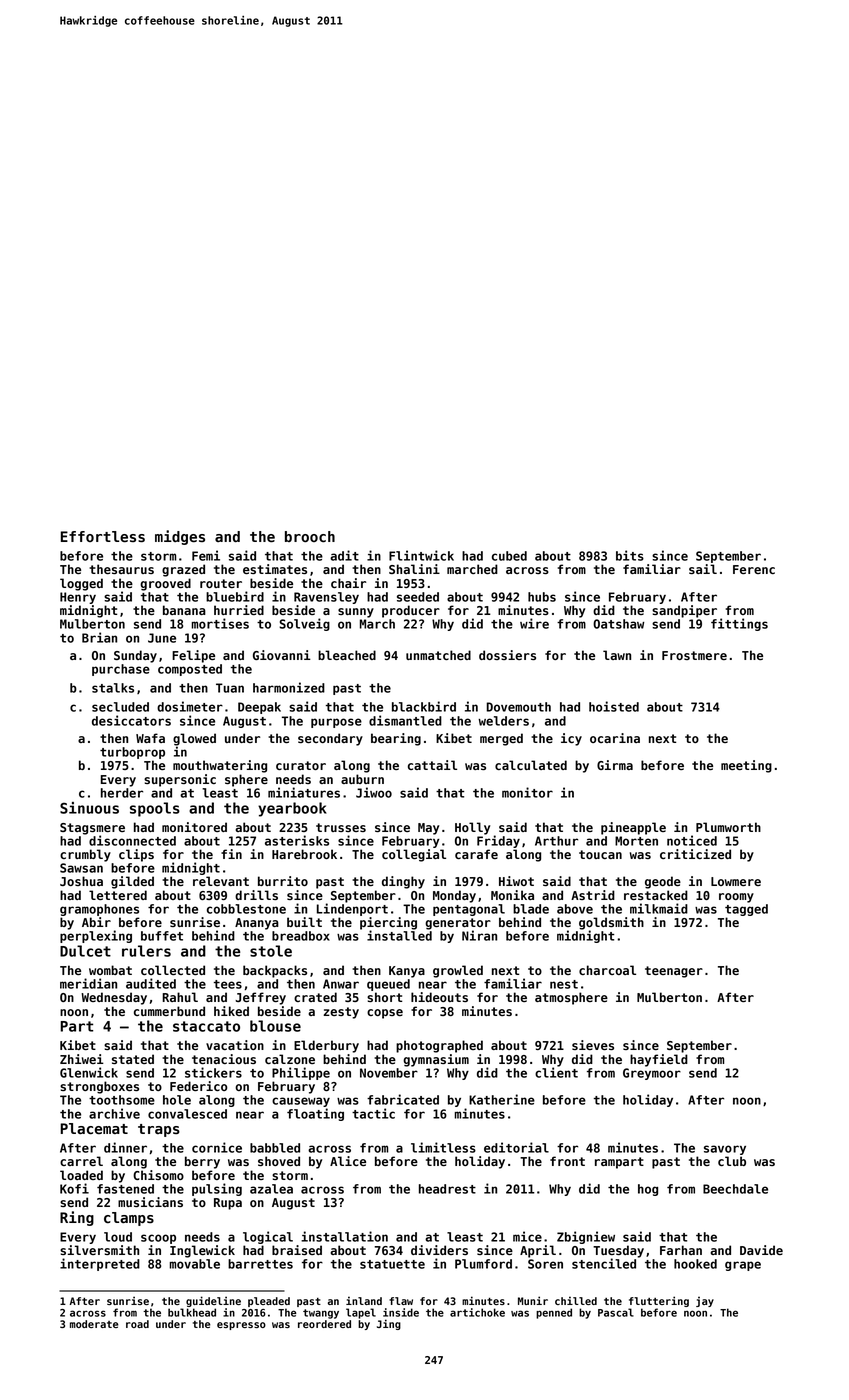 Image resolution: width=849 pixels, height=1400 pixels. I want to click on nest, so click(564, 984).
